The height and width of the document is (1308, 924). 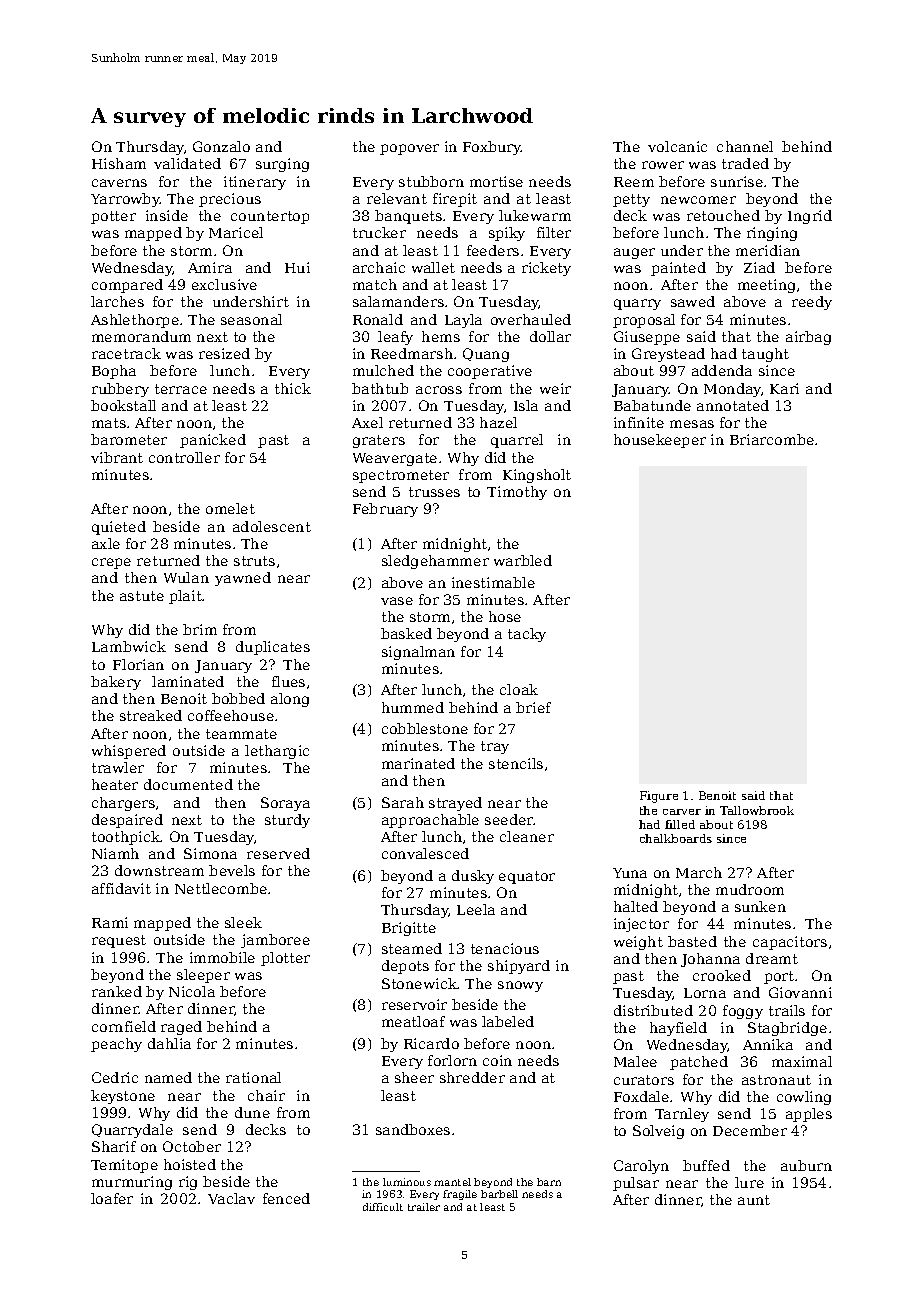 What do you see at coordinates (253, 1077) in the document?
I see `rational` at bounding box center [253, 1077].
